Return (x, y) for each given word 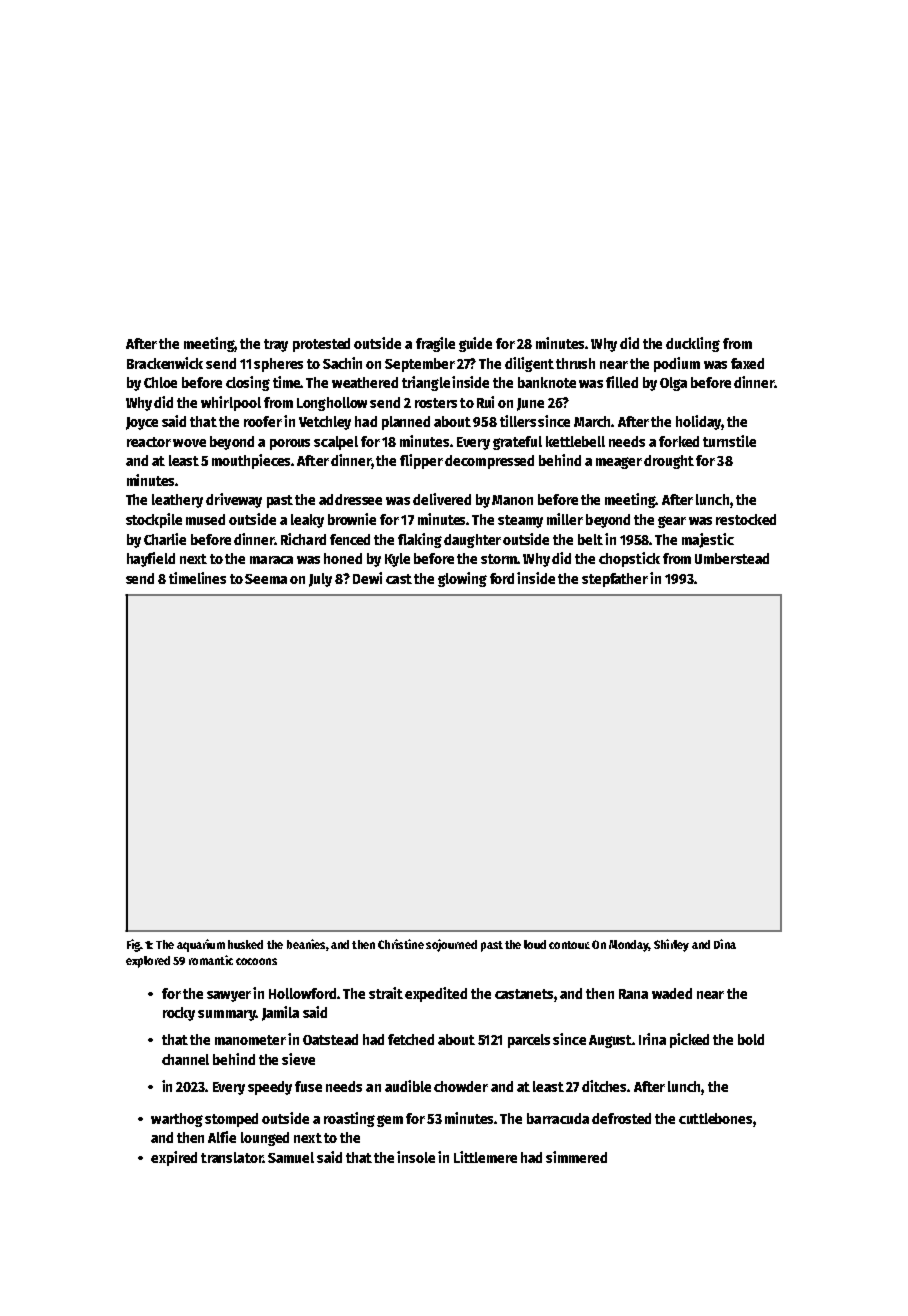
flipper (421, 461)
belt (590, 539)
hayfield (151, 559)
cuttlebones (715, 1118)
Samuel (291, 1157)
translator (232, 1157)
